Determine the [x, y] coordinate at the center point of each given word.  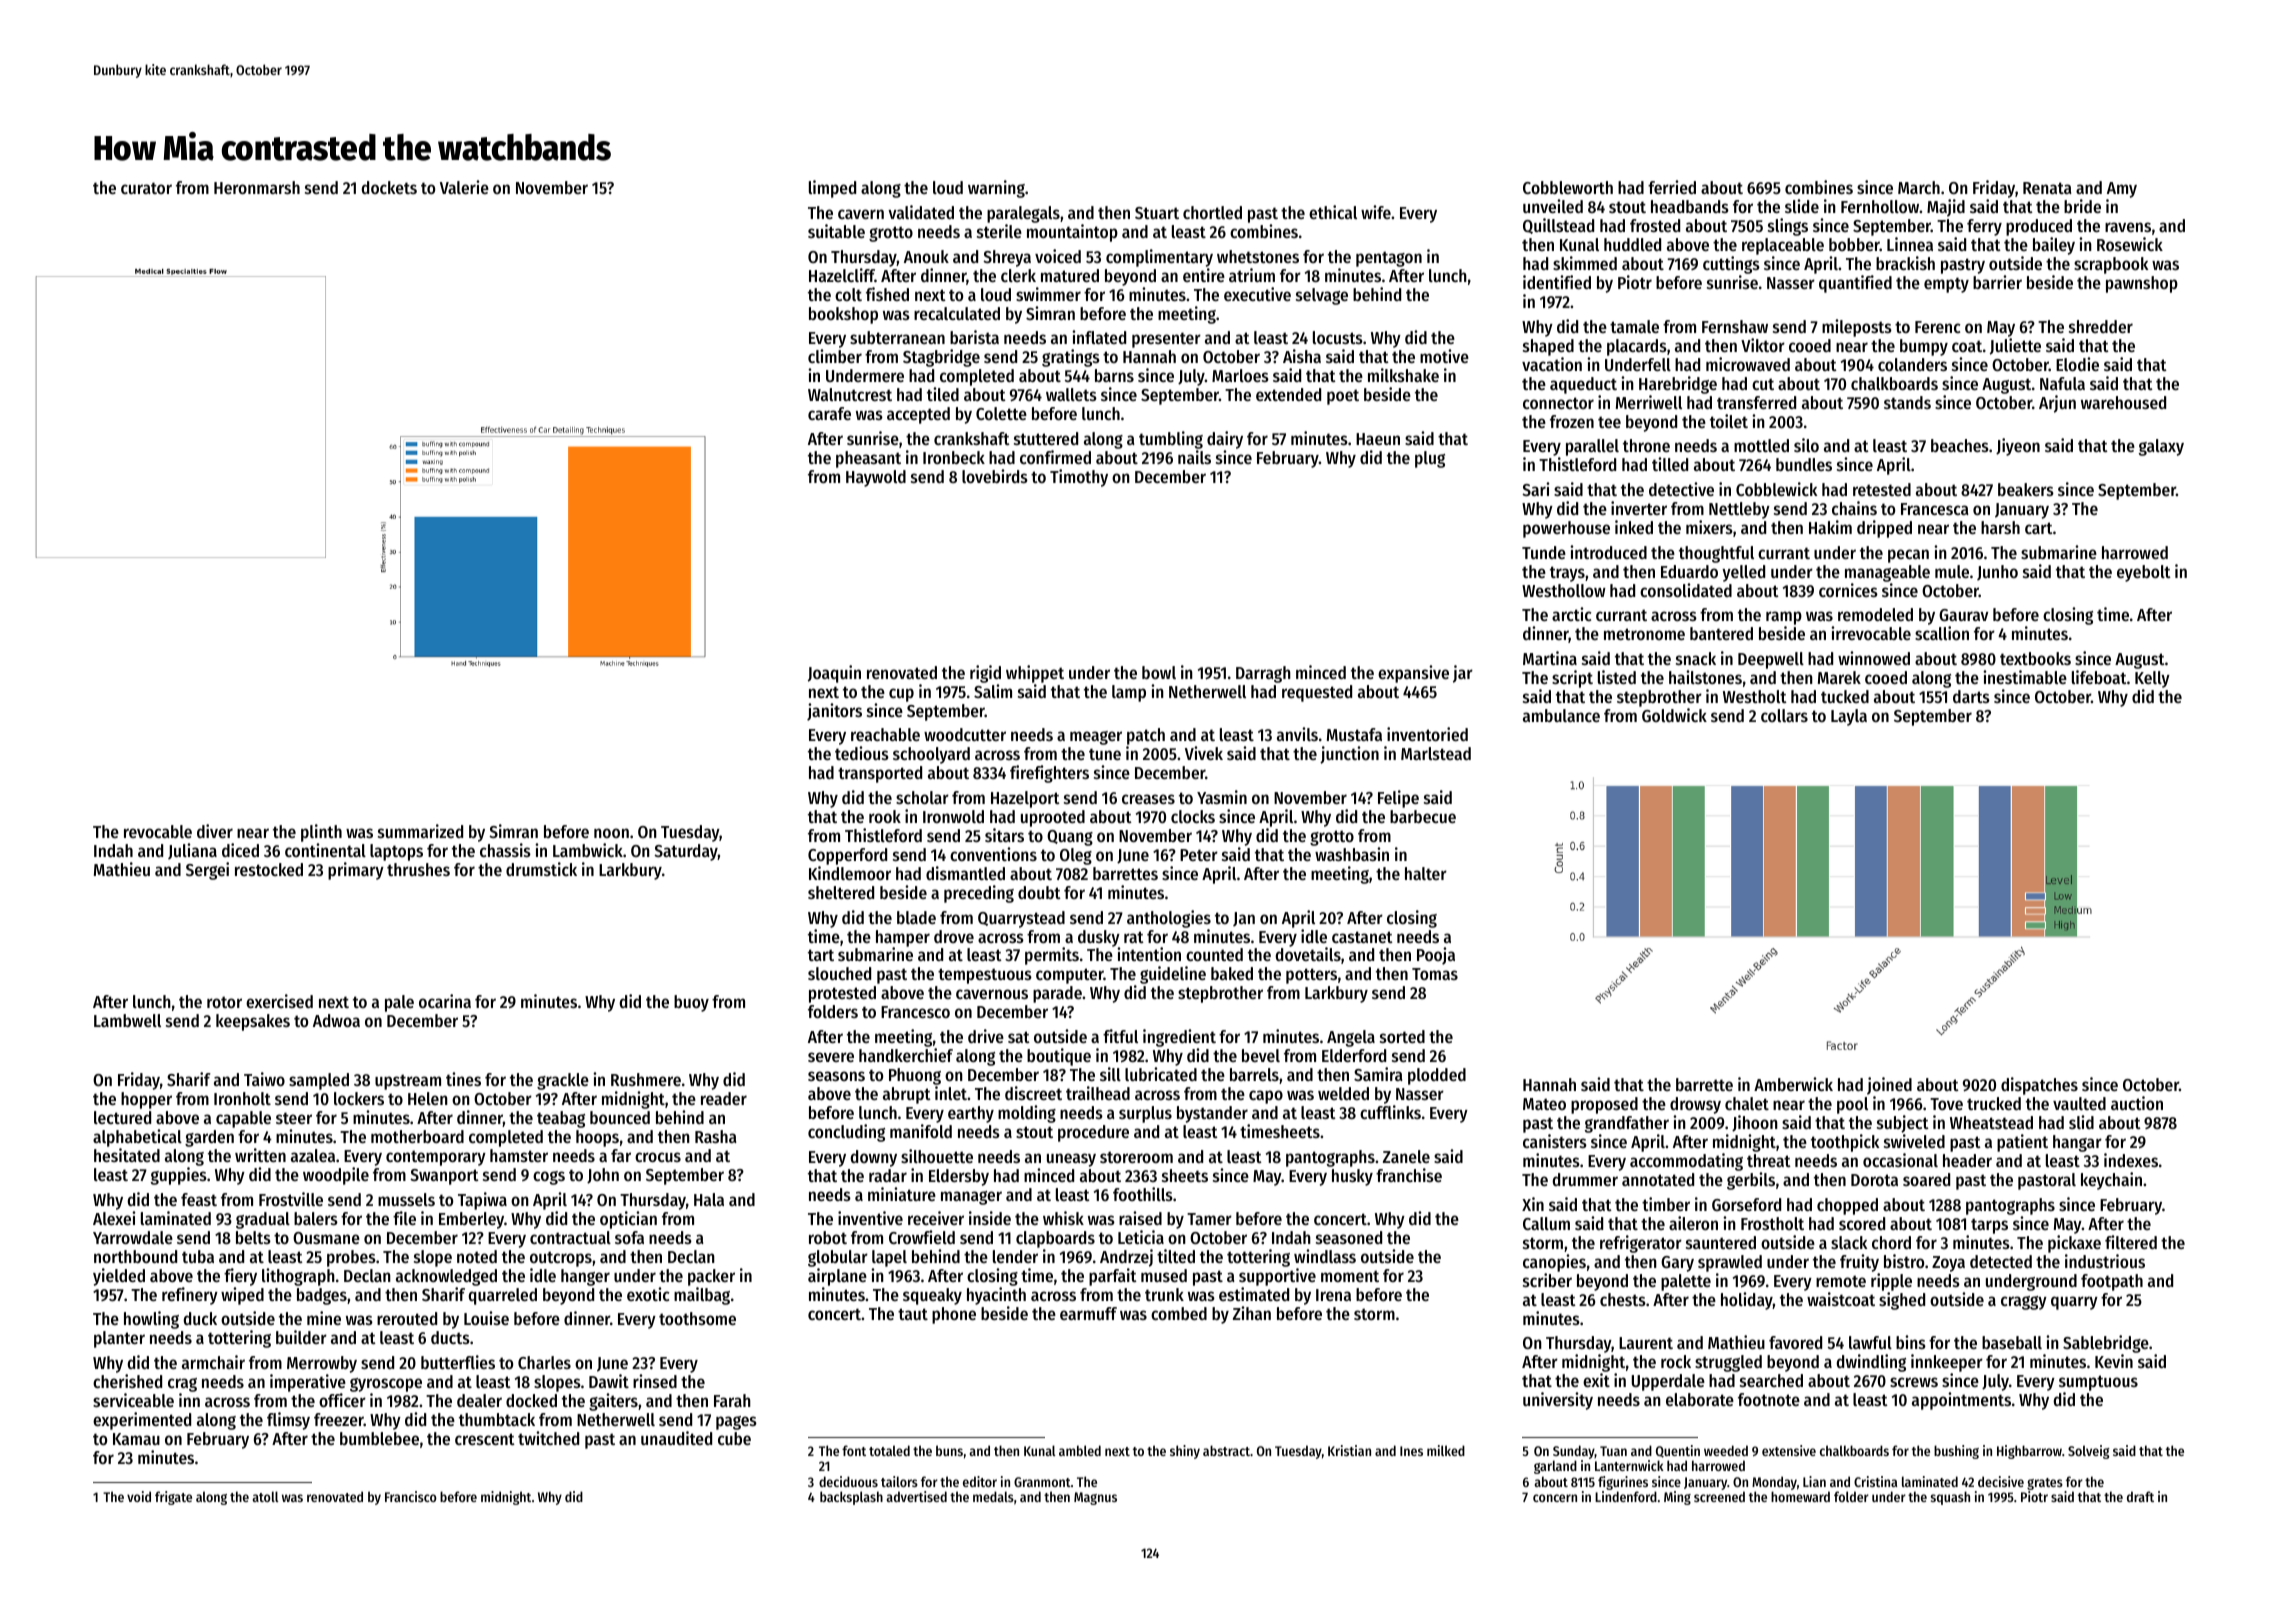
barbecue [1423, 816]
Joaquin [834, 674]
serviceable [133, 1400]
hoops [597, 1138]
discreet [1033, 1093]
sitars [1004, 835]
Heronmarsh [257, 187]
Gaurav [1963, 615]
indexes [2131, 1160]
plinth [321, 833]
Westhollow [1564, 590]
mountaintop [1072, 233]
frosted [1655, 225]
